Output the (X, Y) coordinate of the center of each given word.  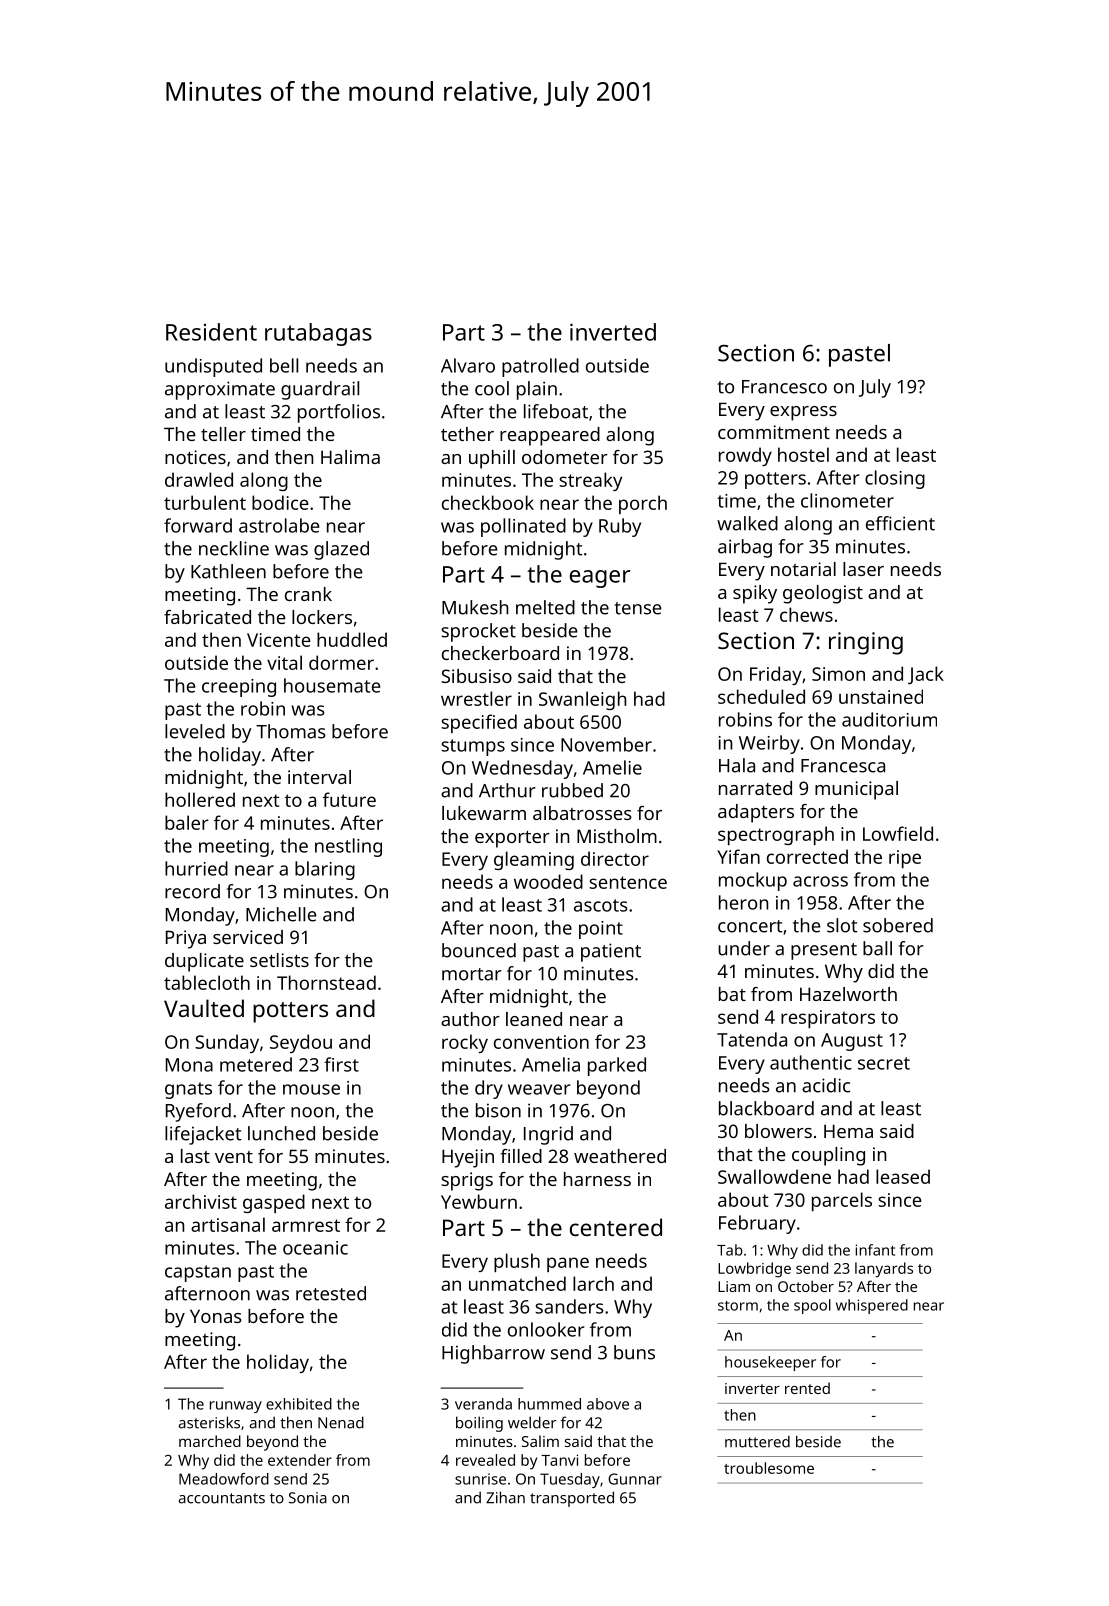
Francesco (784, 387)
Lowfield (898, 833)
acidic (826, 1085)
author (470, 1019)
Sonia (308, 1498)
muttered (757, 1442)
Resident (211, 332)
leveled (195, 731)
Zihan (505, 1497)
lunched (281, 1133)
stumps (473, 747)
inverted (613, 332)
